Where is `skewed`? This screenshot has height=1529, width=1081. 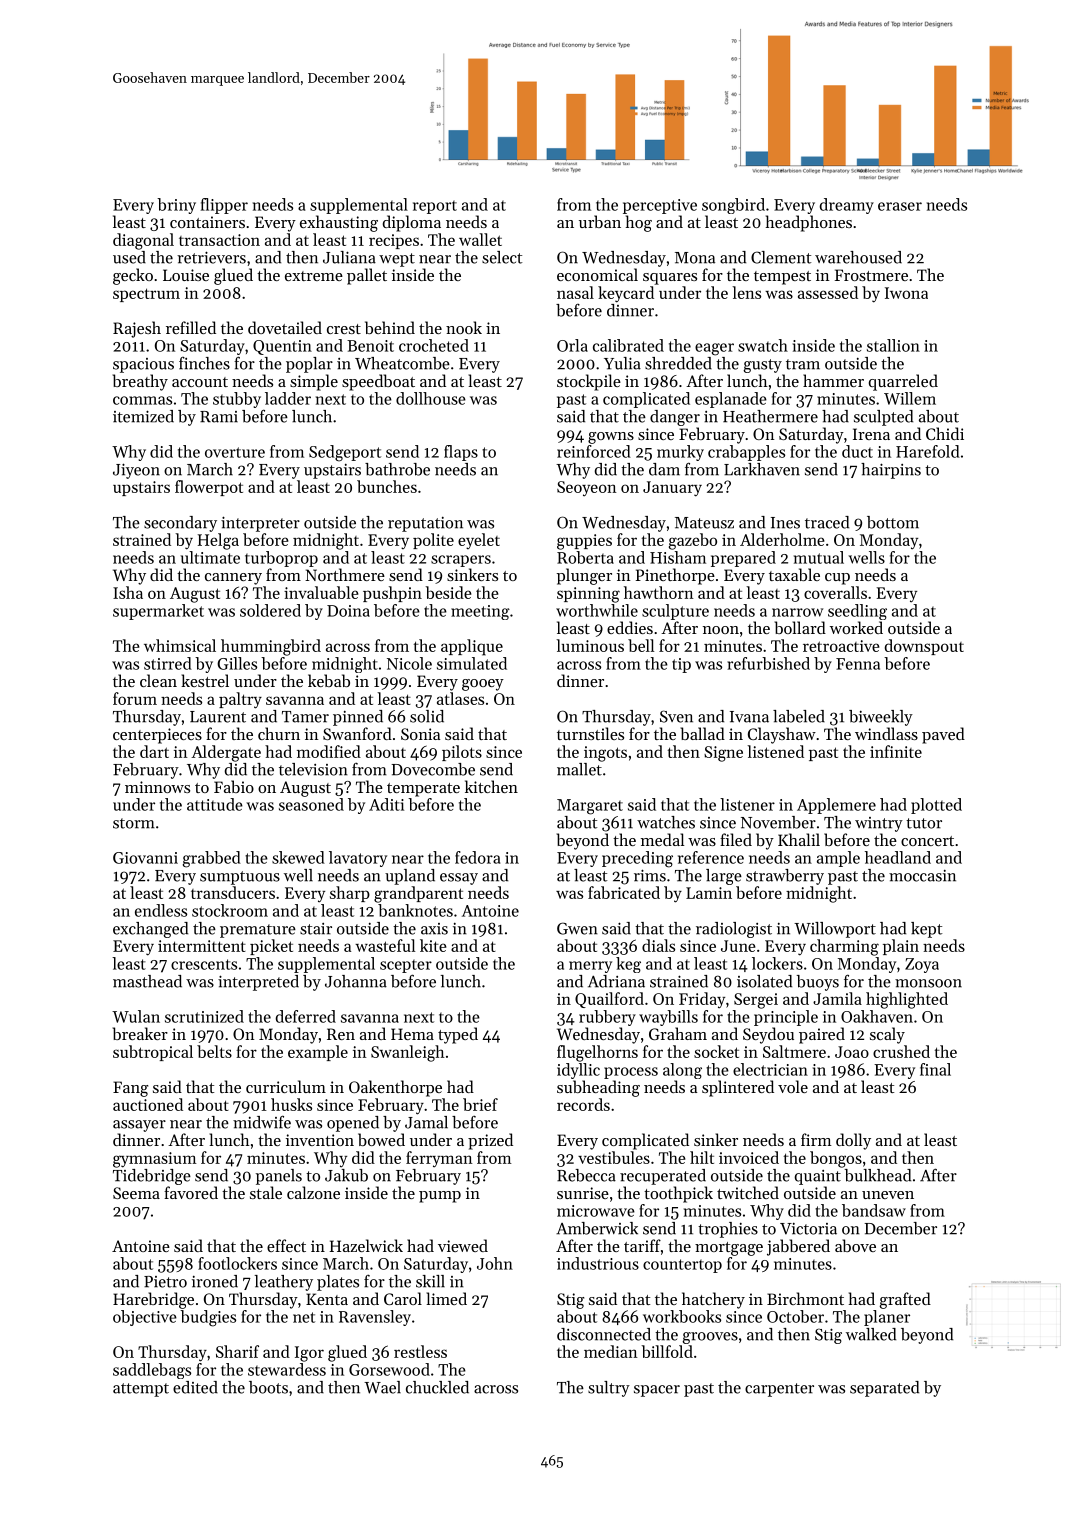
skewed is located at coordinates (298, 857).
